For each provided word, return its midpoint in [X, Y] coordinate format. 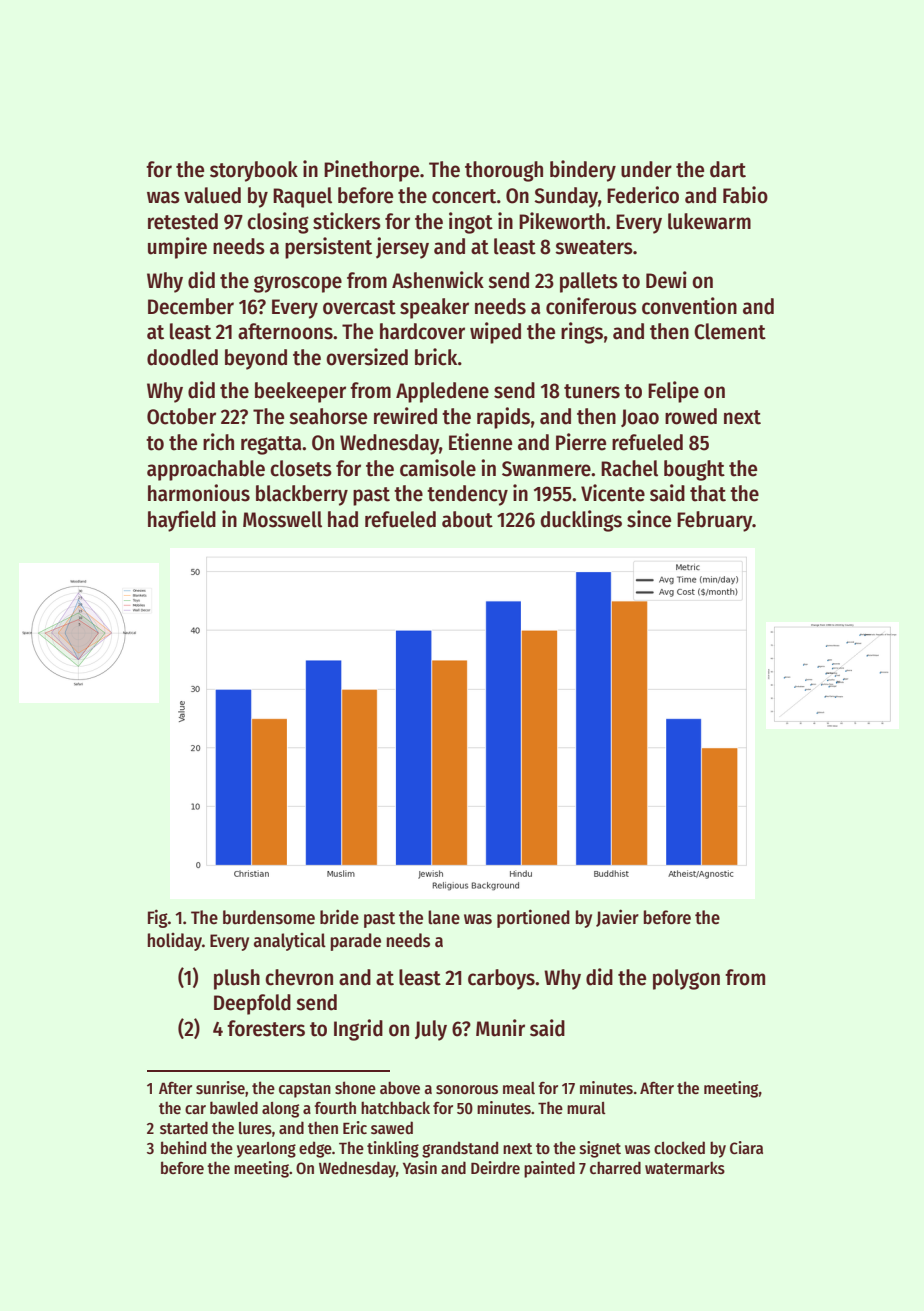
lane [444, 917]
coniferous [591, 306]
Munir [500, 1028]
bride [339, 917]
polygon [686, 979]
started [184, 1127]
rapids [503, 418]
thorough [504, 171]
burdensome [269, 917]
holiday [174, 942]
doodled [182, 357]
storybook [254, 171]
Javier [617, 918]
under [646, 169]
